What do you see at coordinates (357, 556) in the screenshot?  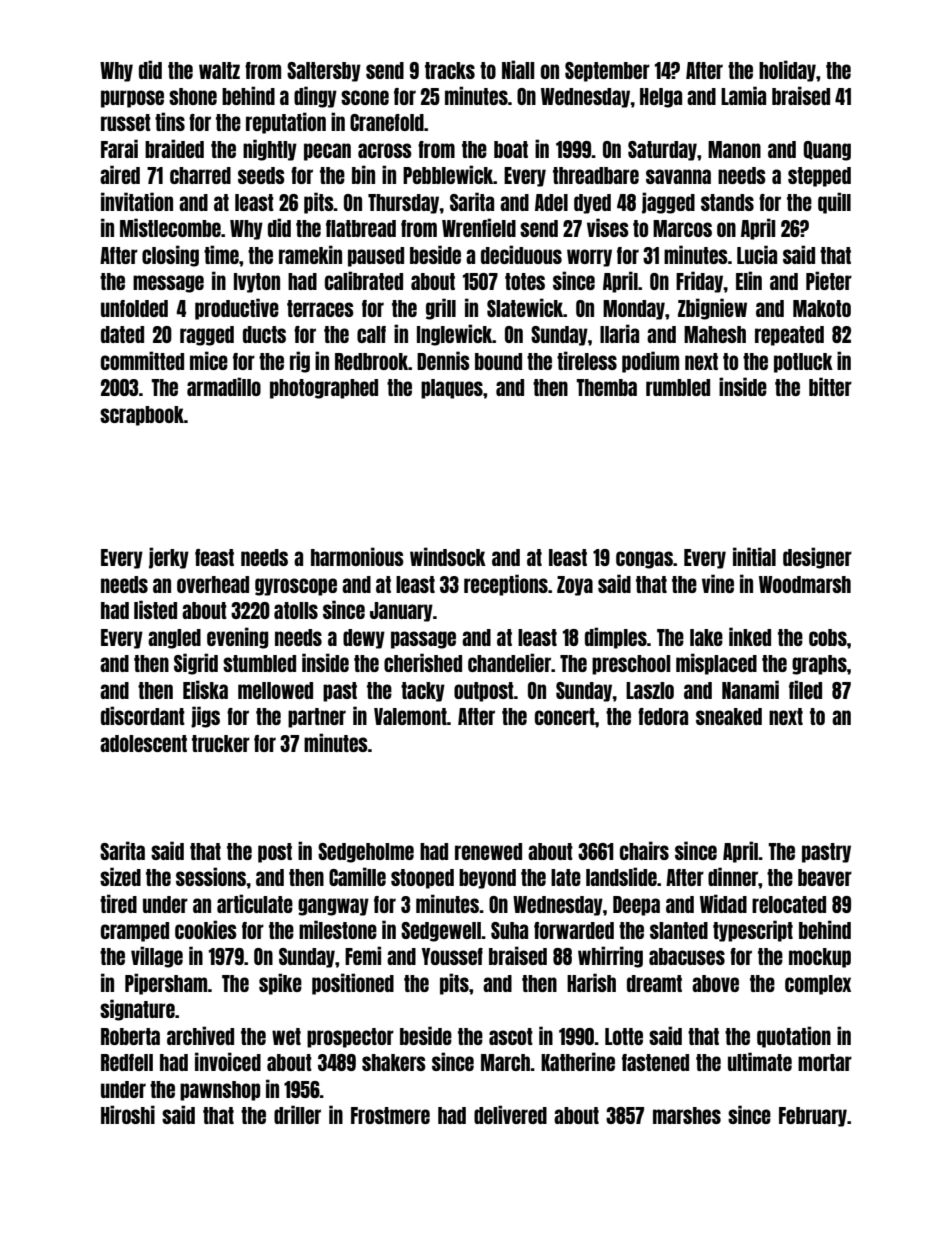 I see `harmonious` at bounding box center [357, 556].
